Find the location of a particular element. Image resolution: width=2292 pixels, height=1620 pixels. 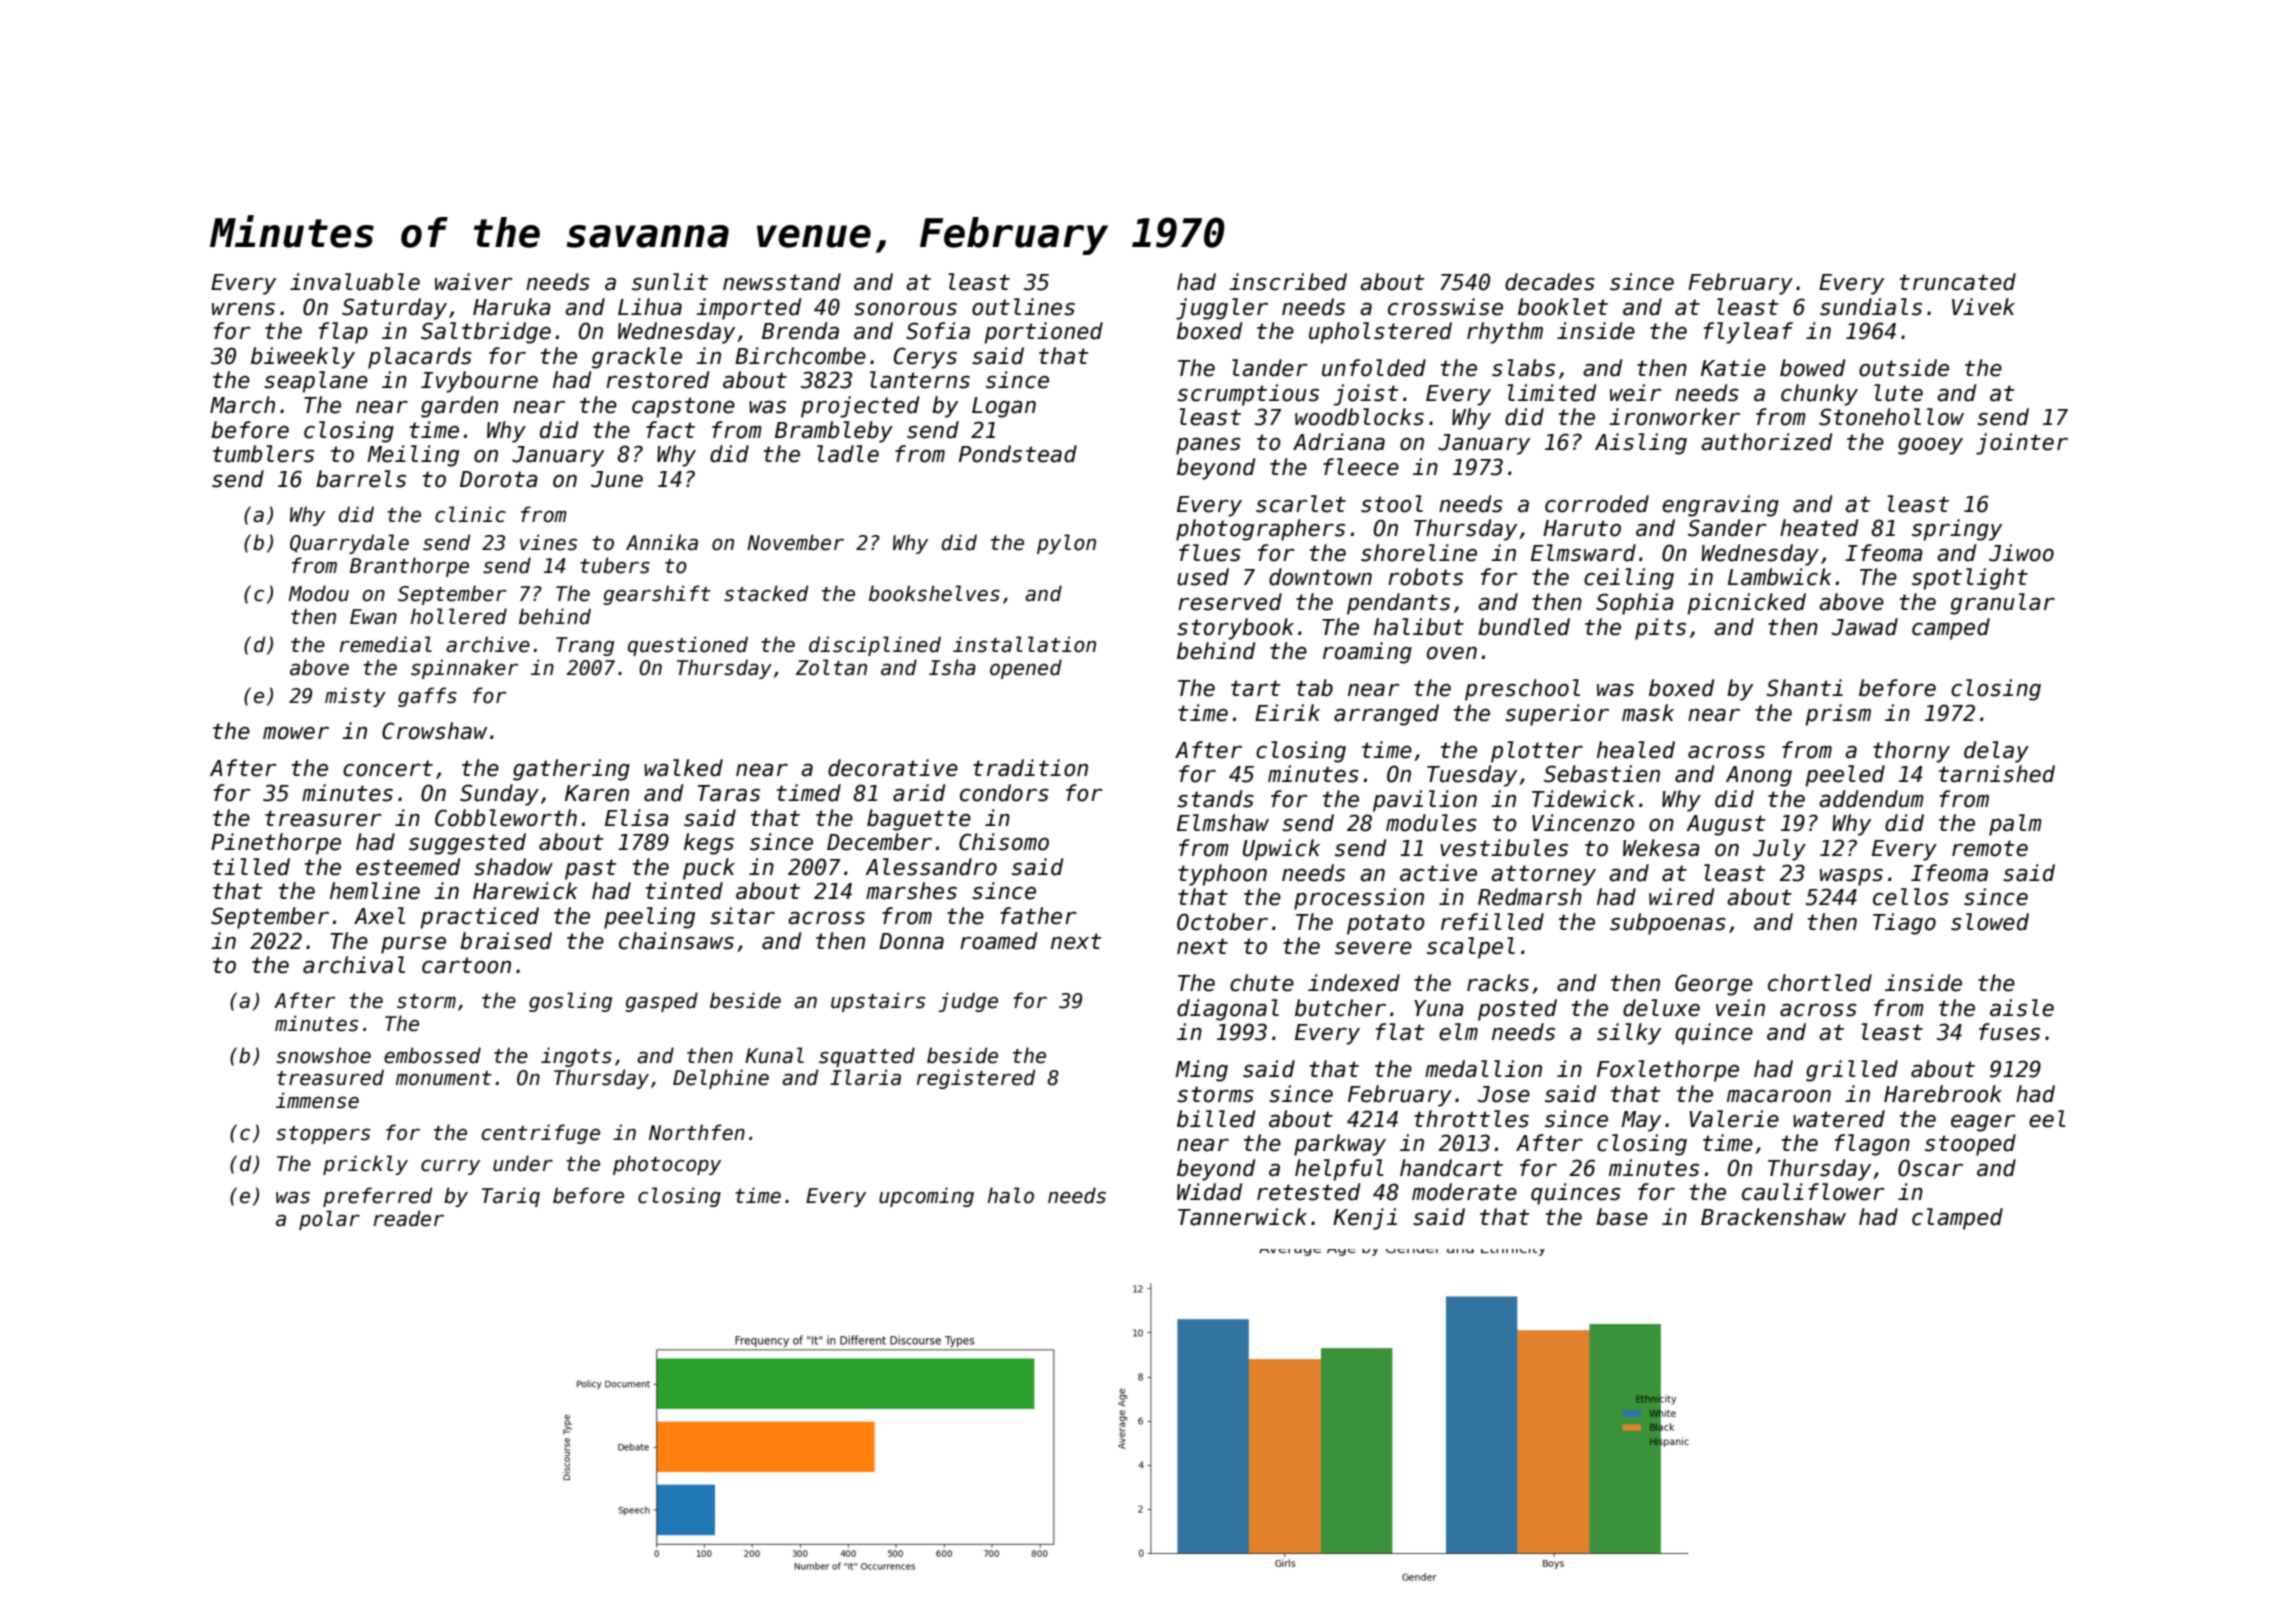

flyleaf is located at coordinates (1748, 333).
